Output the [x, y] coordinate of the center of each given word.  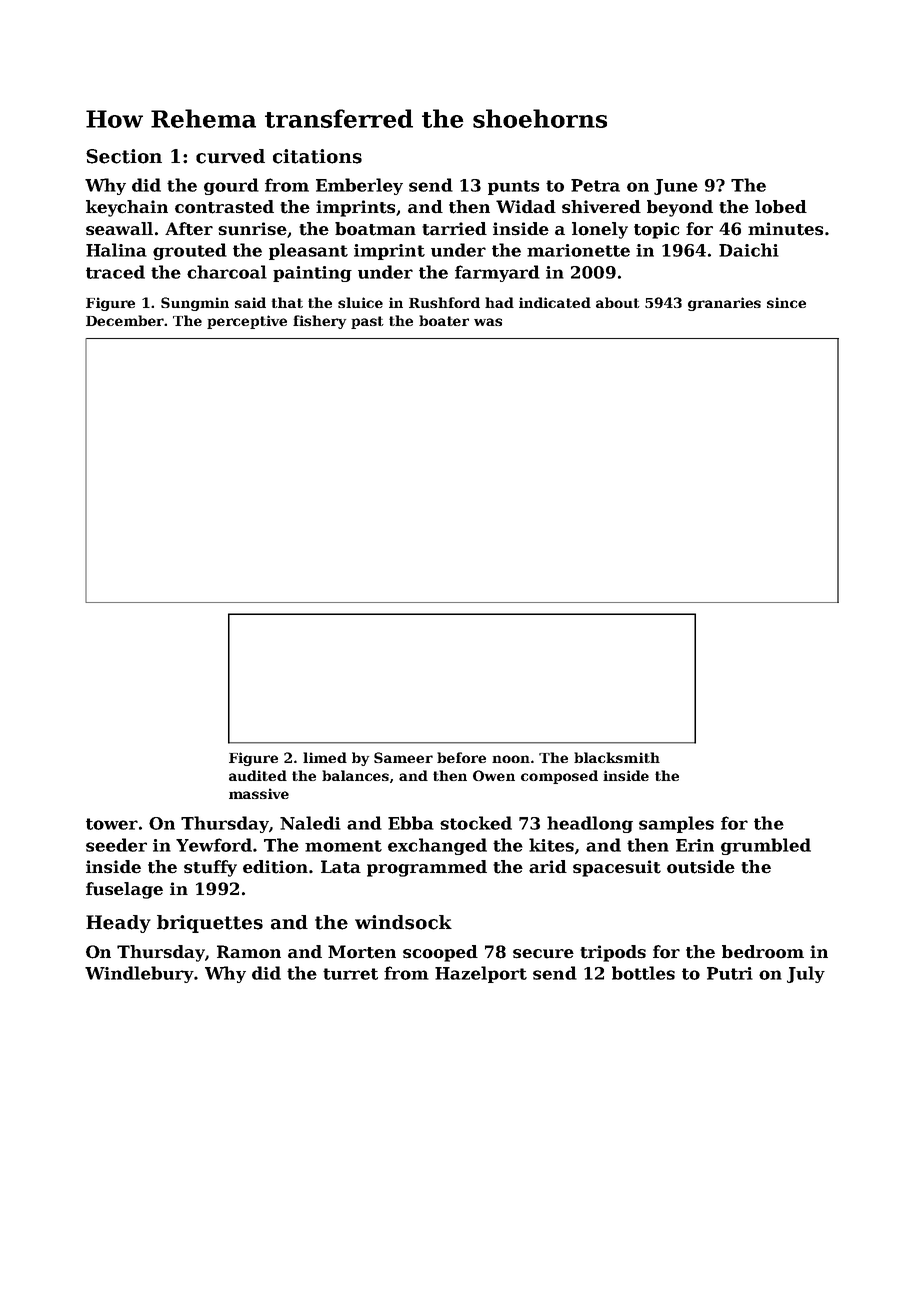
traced [115, 272]
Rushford [444, 302]
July [806, 974]
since [786, 302]
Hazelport [481, 974]
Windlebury [139, 974]
